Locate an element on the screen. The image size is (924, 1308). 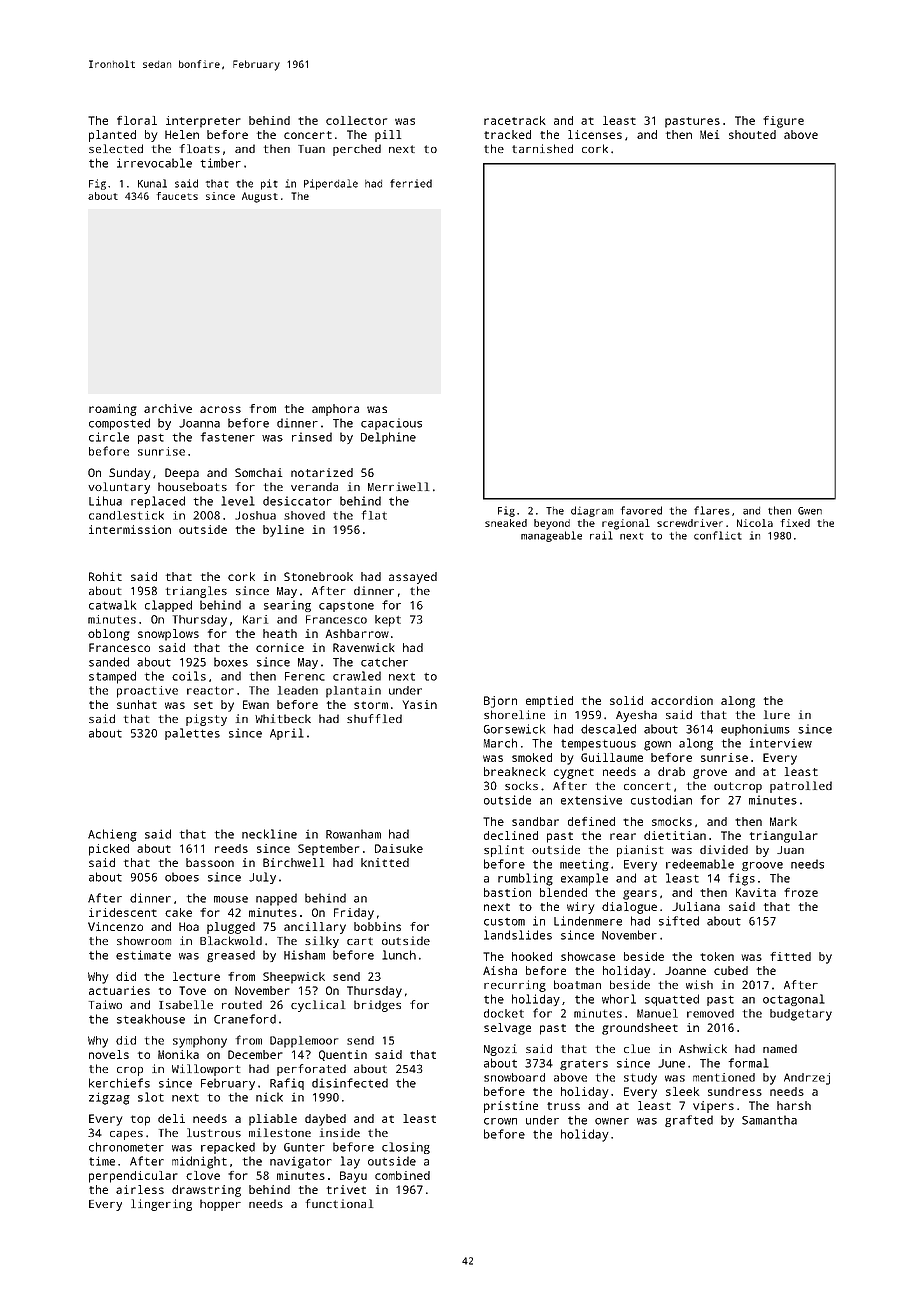
racetrack is located at coordinates (515, 120).
